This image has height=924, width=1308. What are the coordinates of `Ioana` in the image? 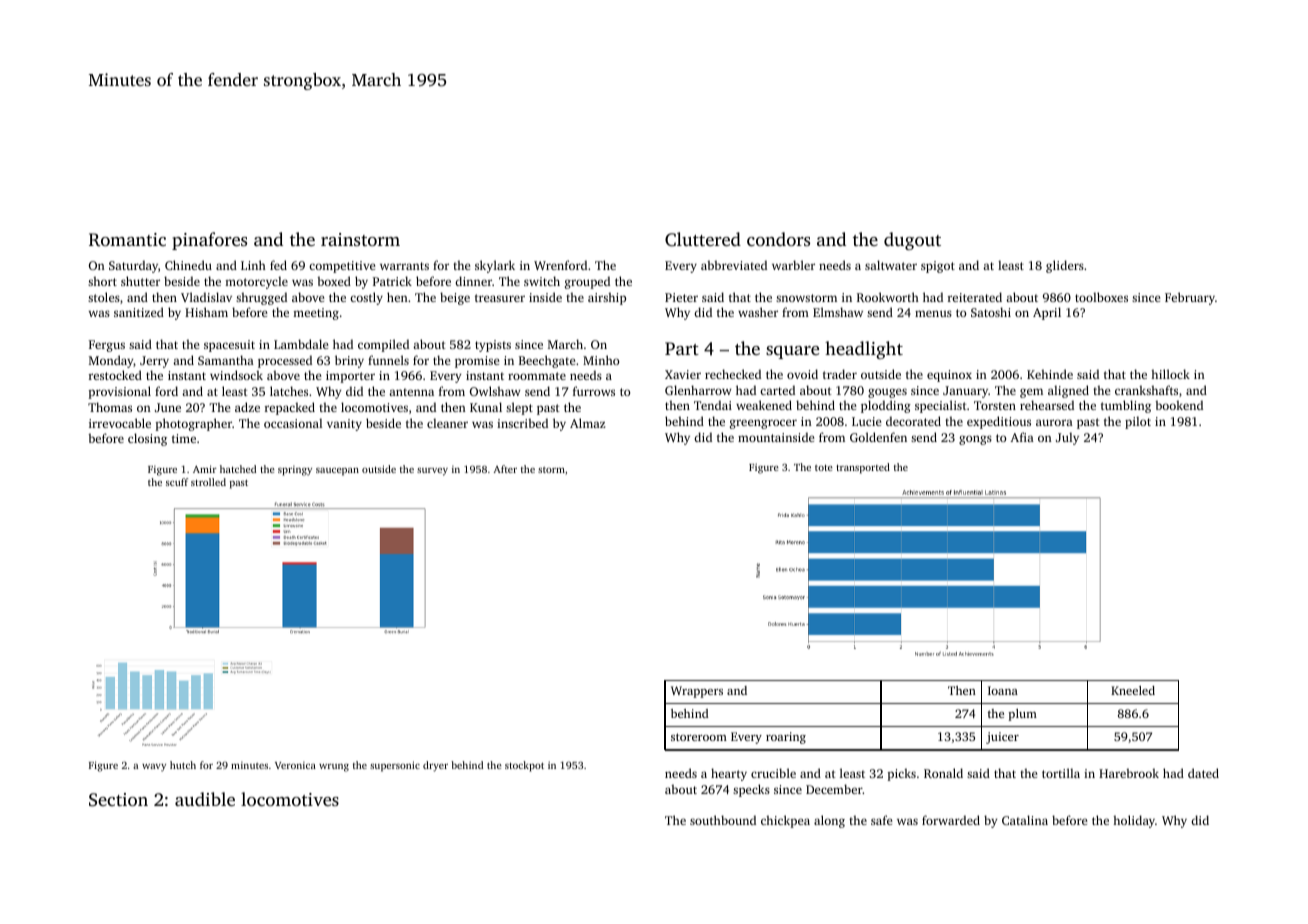 It's located at (1003, 690).
